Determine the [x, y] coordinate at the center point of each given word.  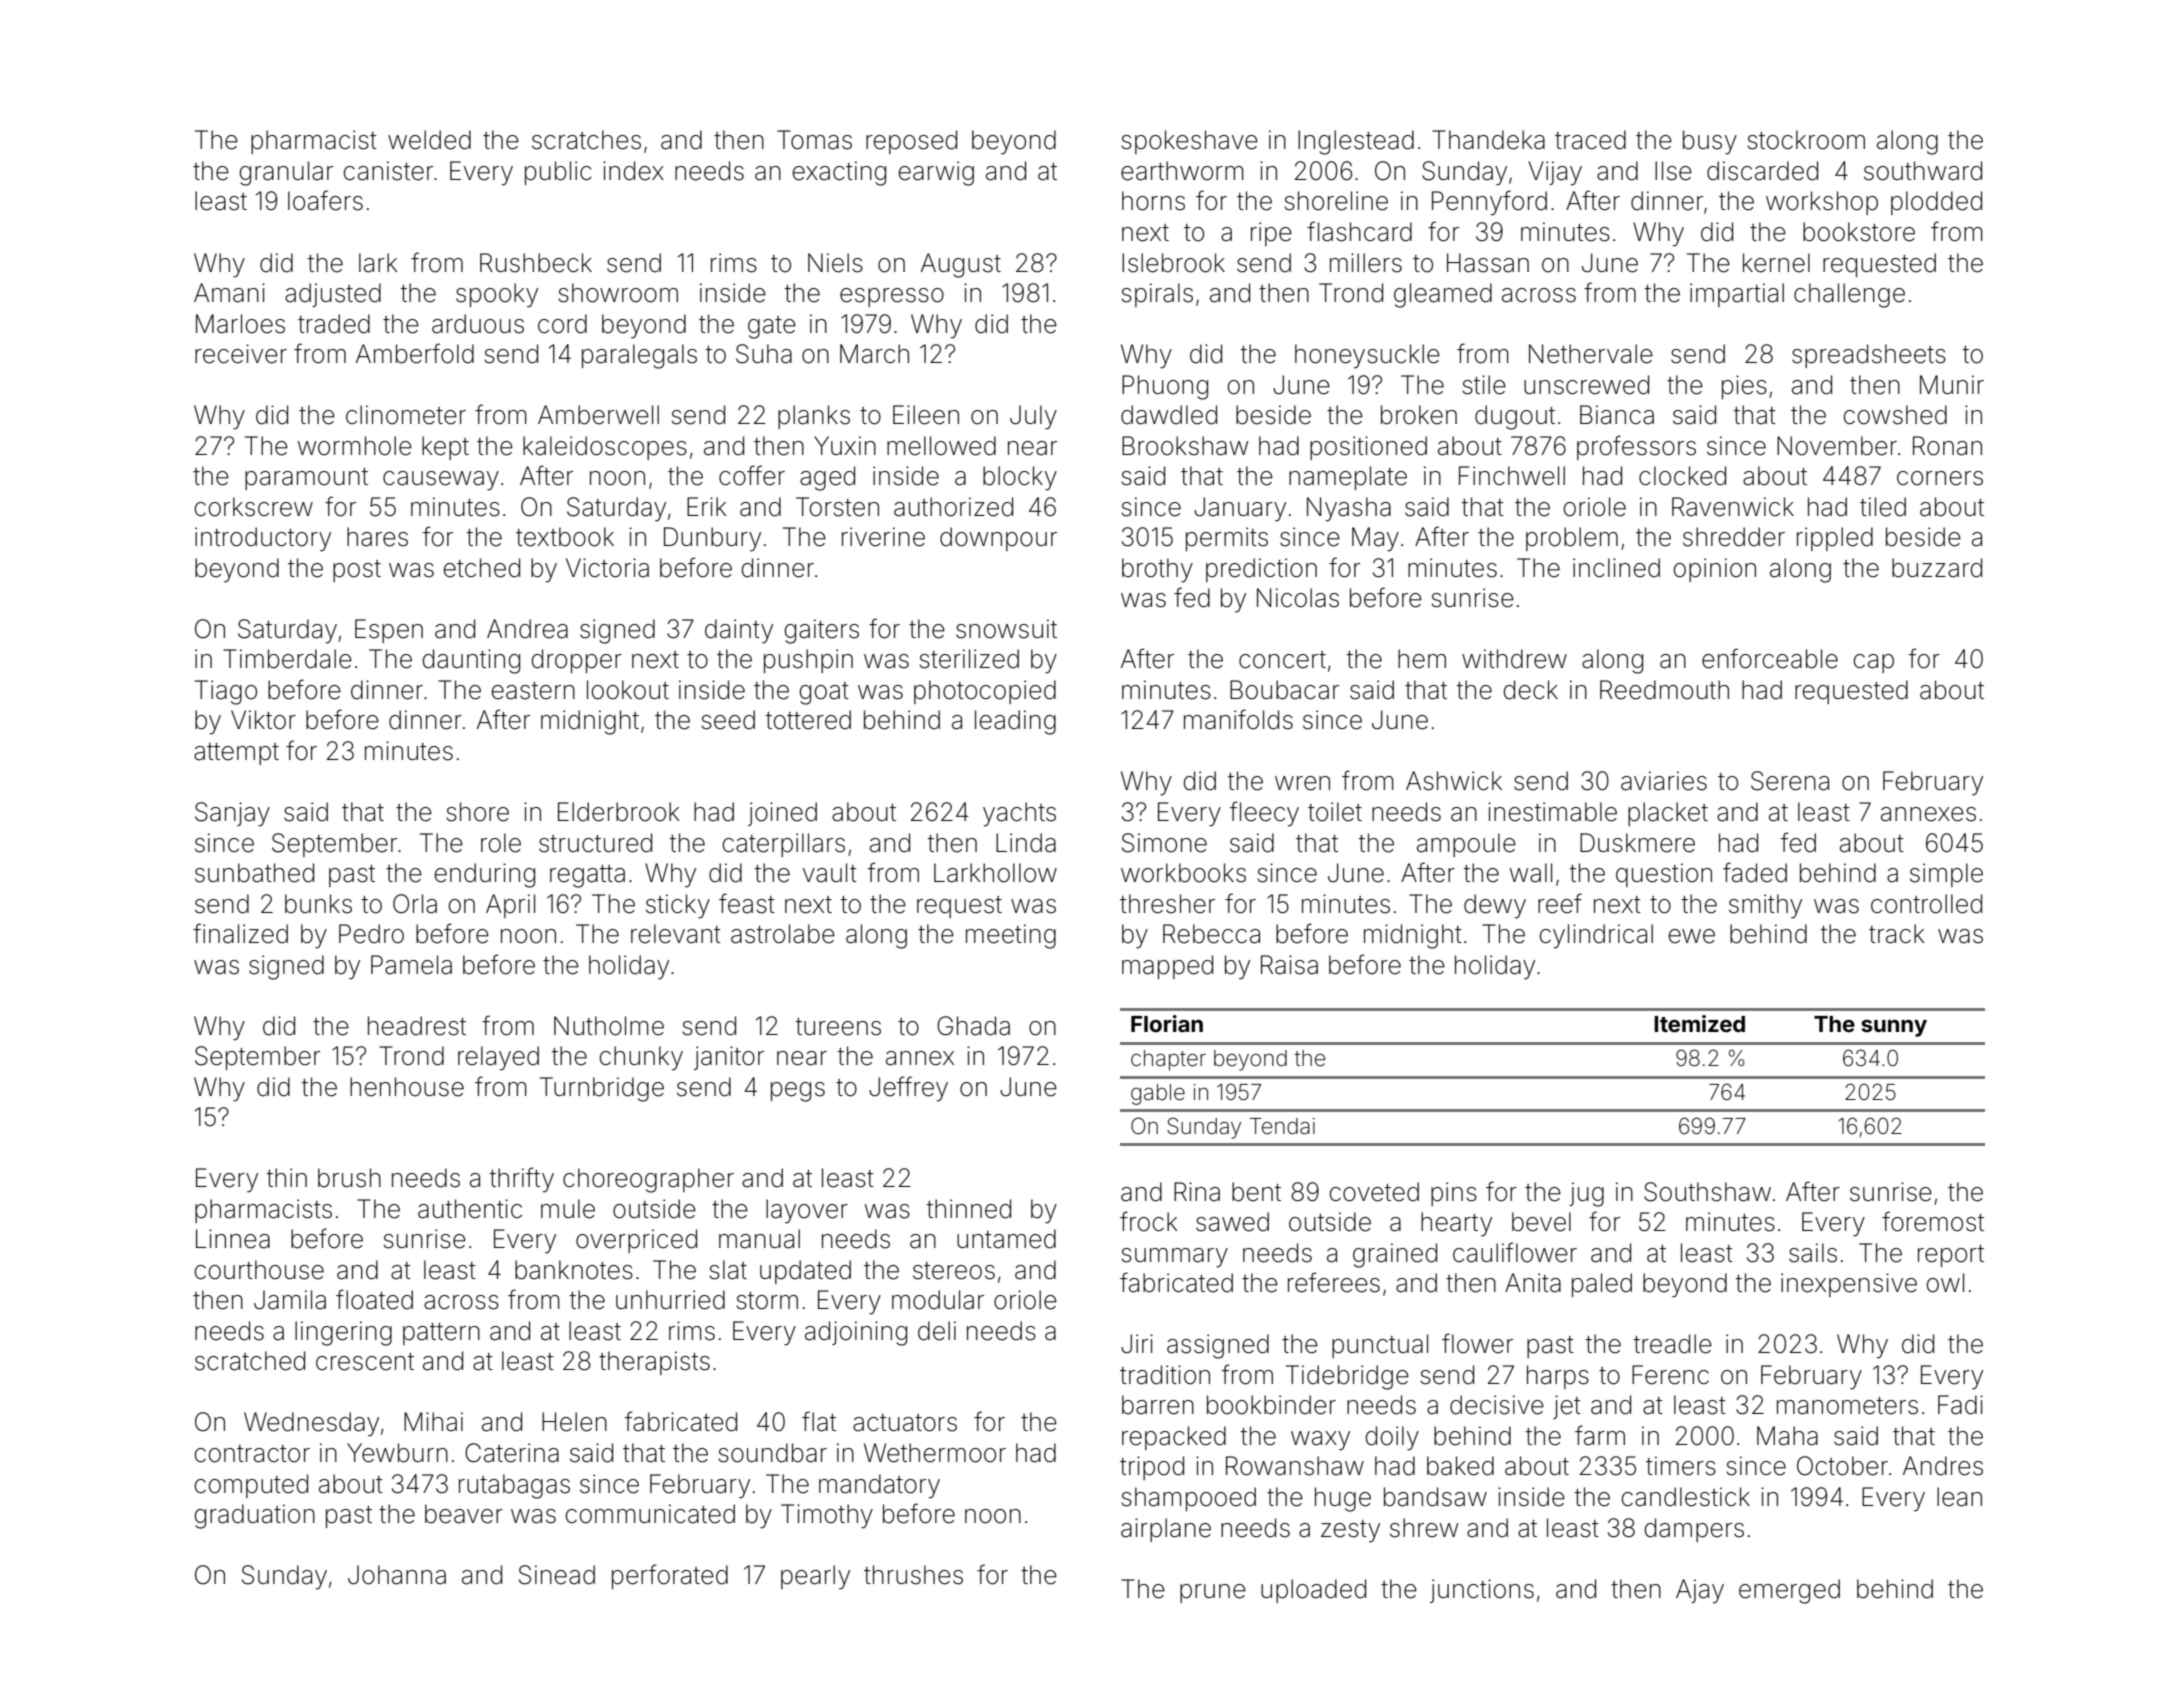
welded [429, 140]
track [1897, 934]
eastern [533, 691]
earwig [936, 173]
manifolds [1238, 719]
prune [1213, 1593]
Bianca [1617, 415]
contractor [252, 1454]
